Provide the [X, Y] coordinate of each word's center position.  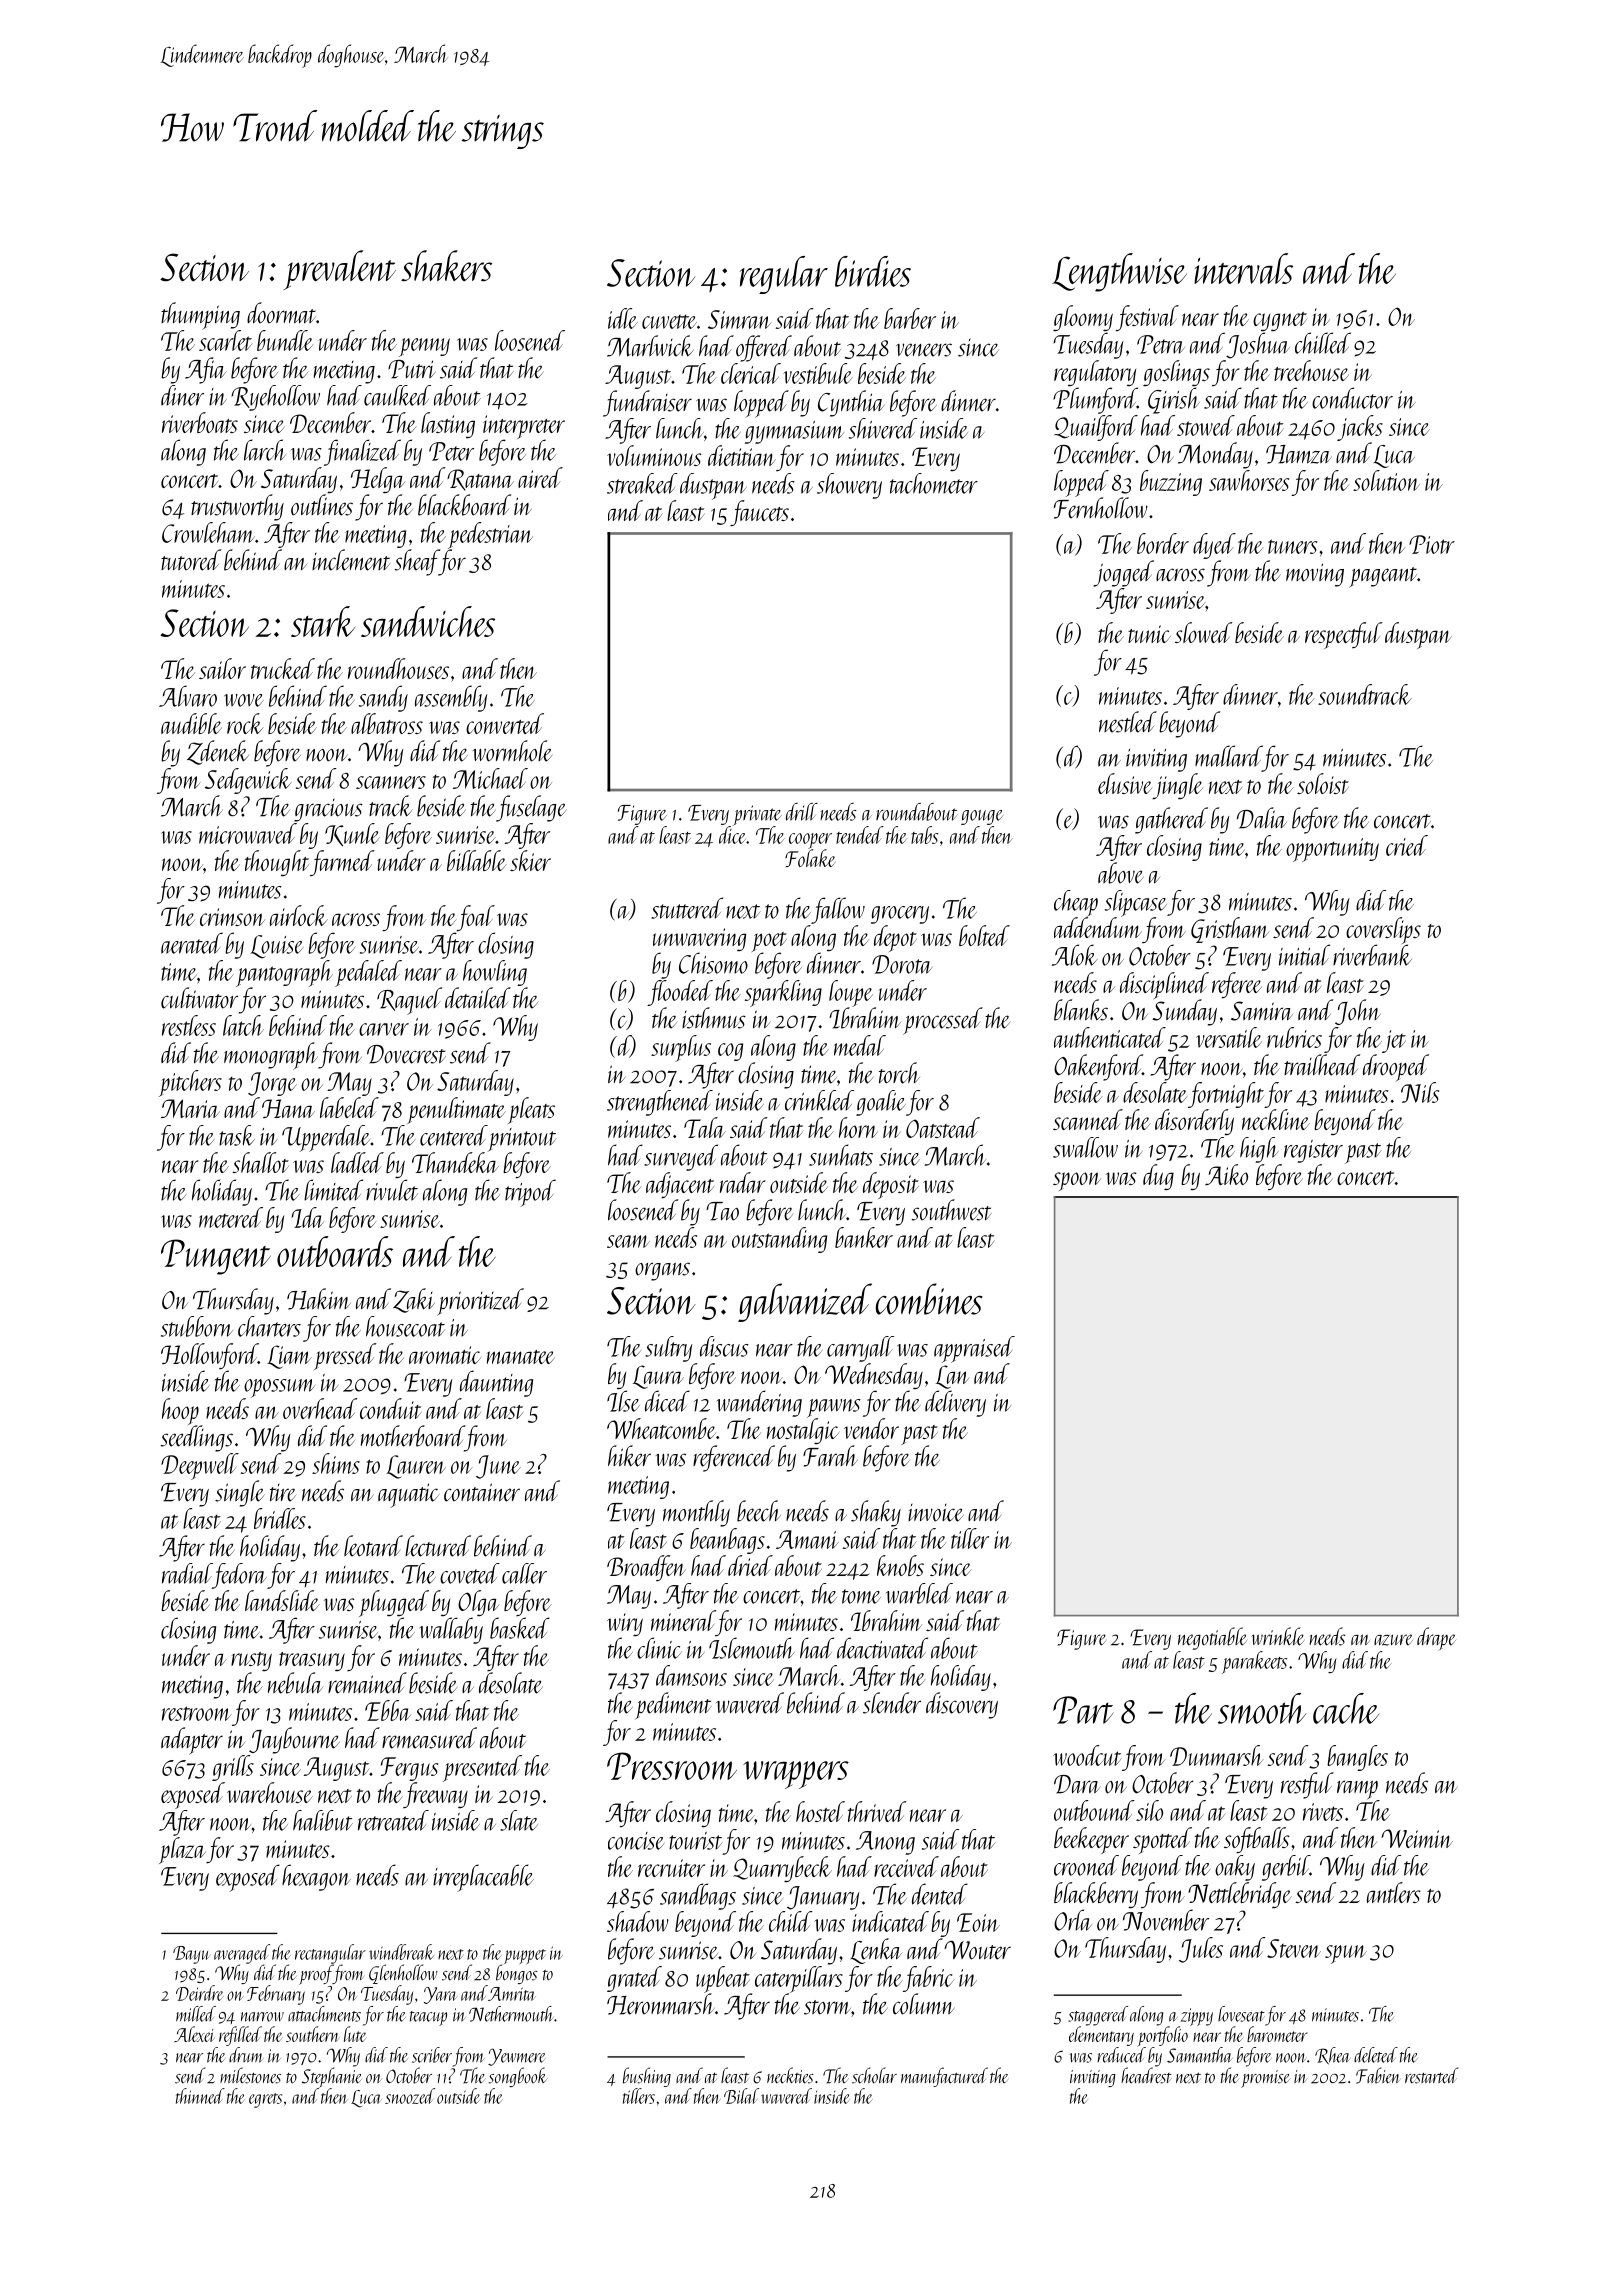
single [239, 1493]
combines [929, 1299]
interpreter [524, 427]
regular [784, 275]
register [1313, 1151]
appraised [974, 1349]
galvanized [805, 1302]
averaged [242, 1954]
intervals [1243, 268]
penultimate [456, 1110]
